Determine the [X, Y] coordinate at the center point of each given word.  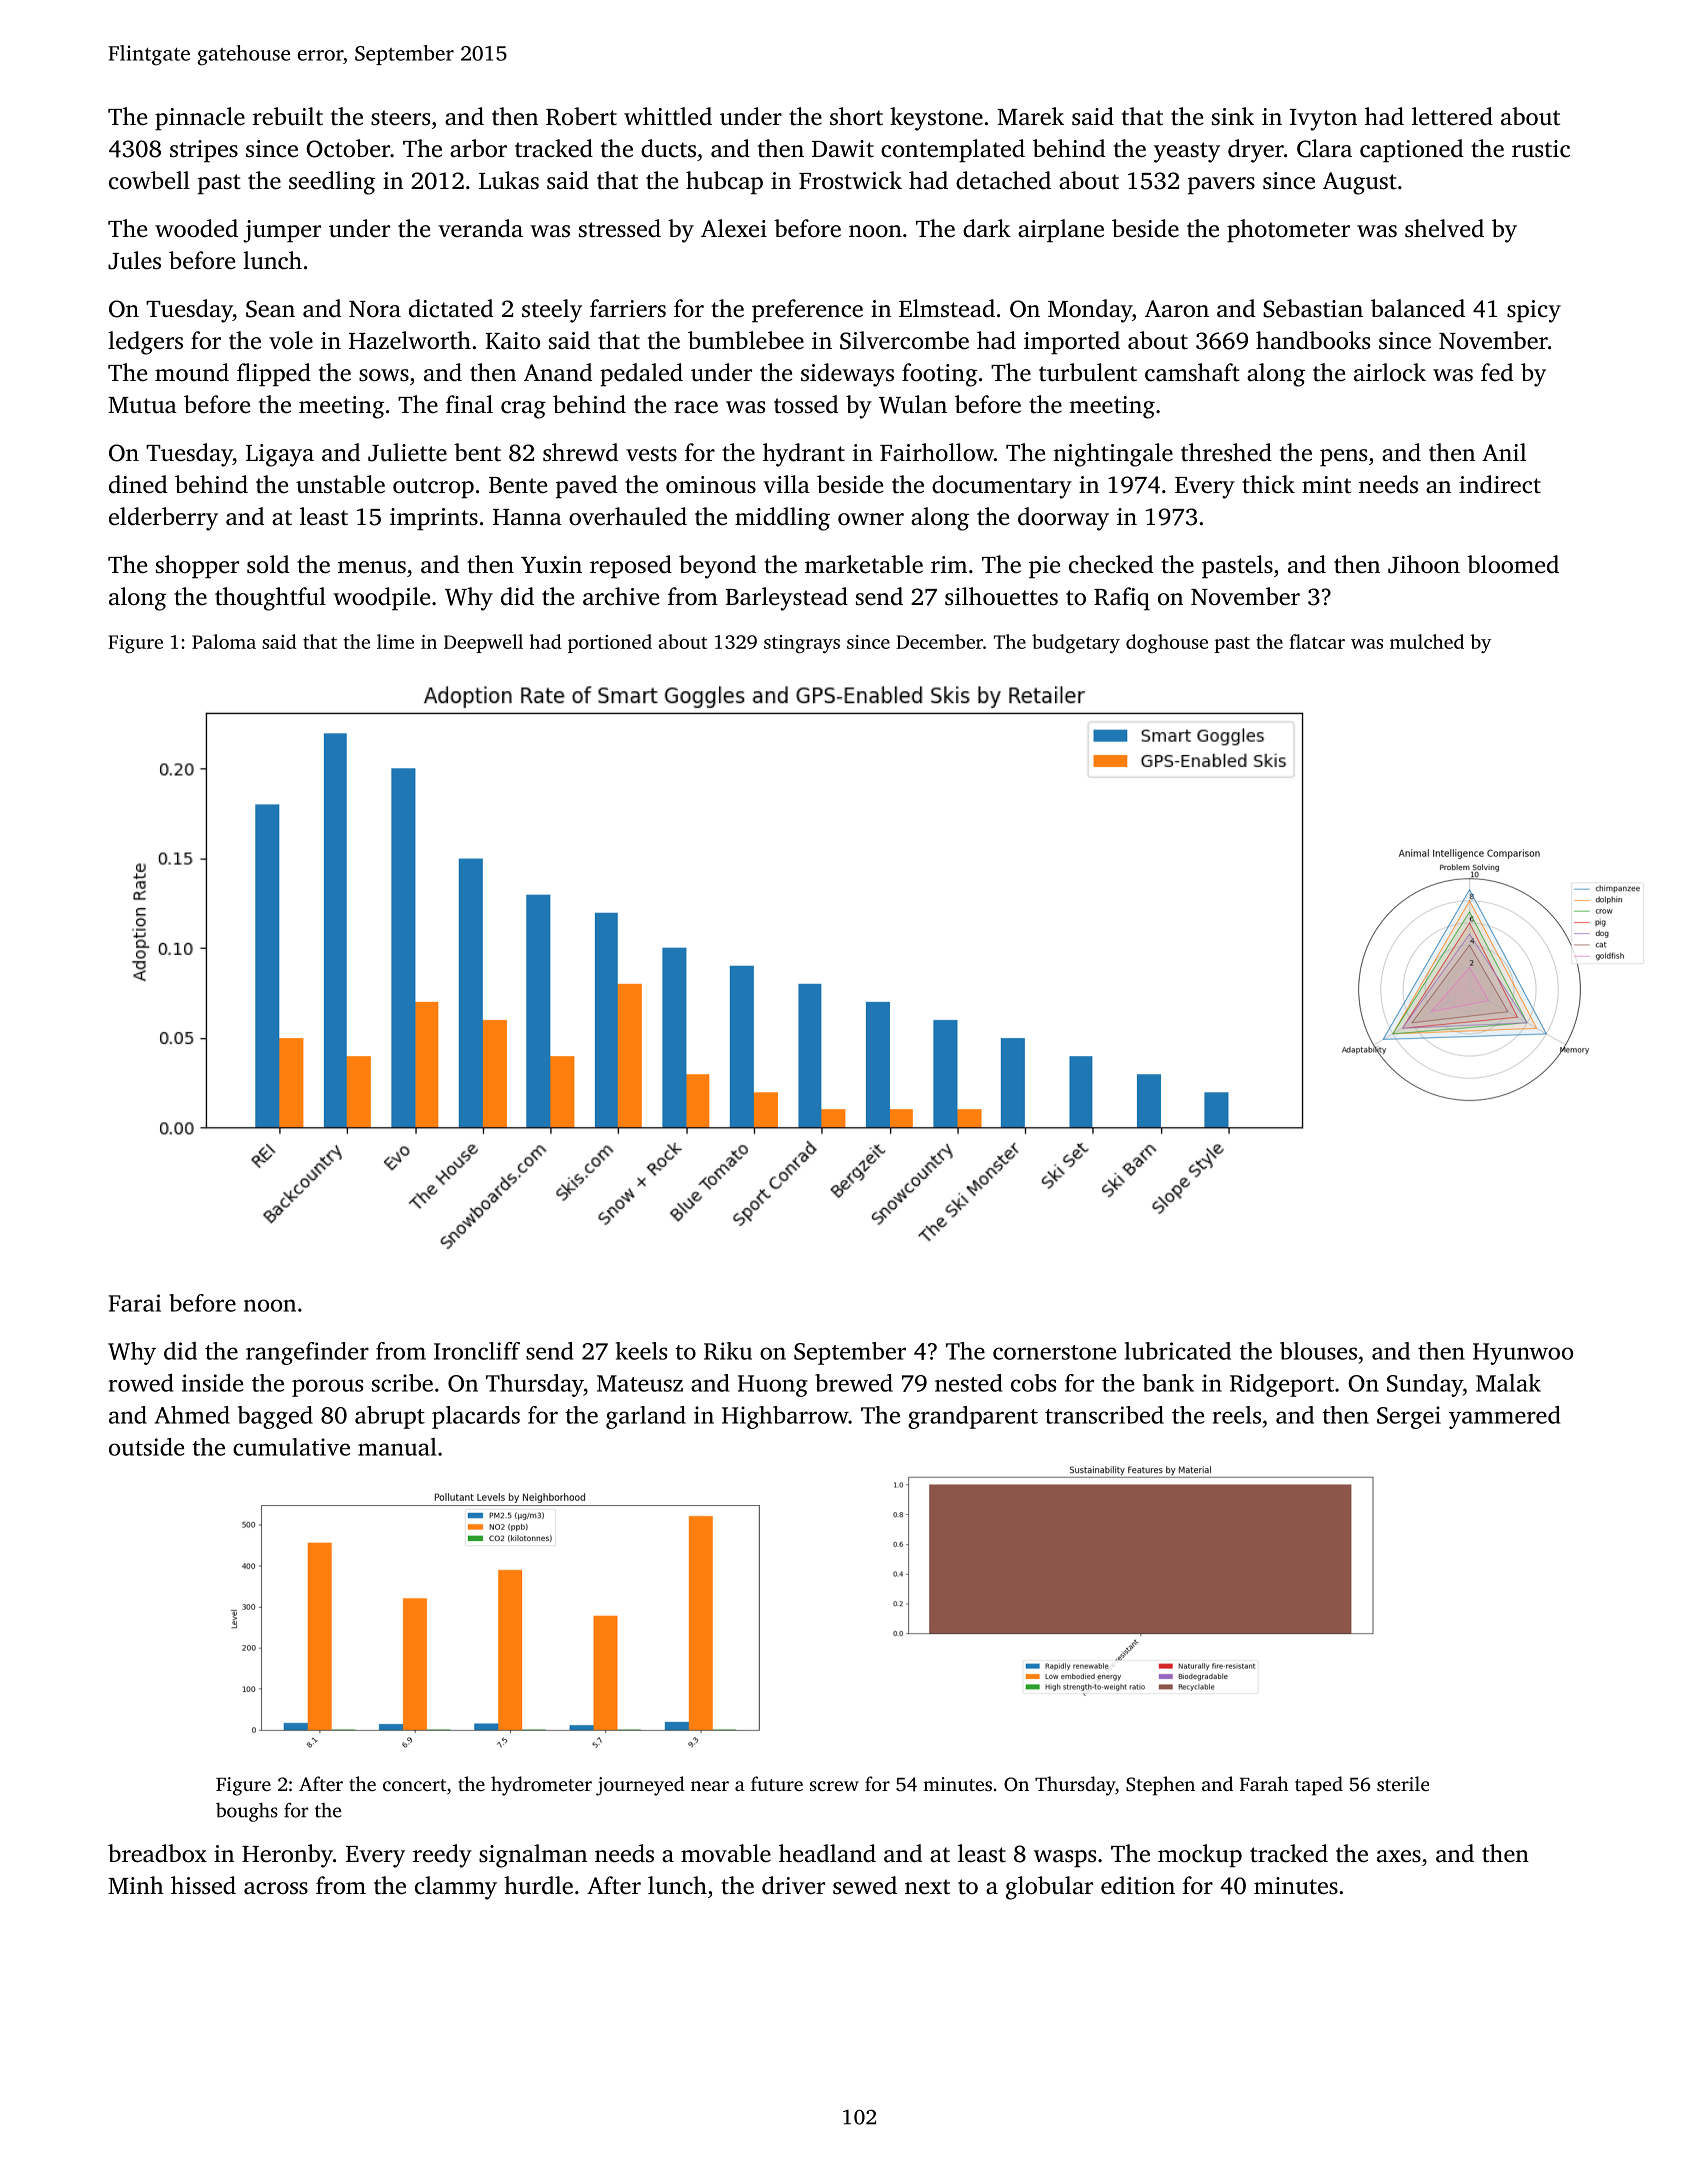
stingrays [802, 644]
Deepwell [483, 643]
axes [1399, 1856]
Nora [375, 309]
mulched [1427, 641]
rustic [1541, 149]
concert [414, 1785]
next [927, 1887]
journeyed [640, 1786]
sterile [1403, 1783]
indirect [1500, 484]
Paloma [224, 641]
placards [476, 1417]
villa [786, 484]
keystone [936, 119]
